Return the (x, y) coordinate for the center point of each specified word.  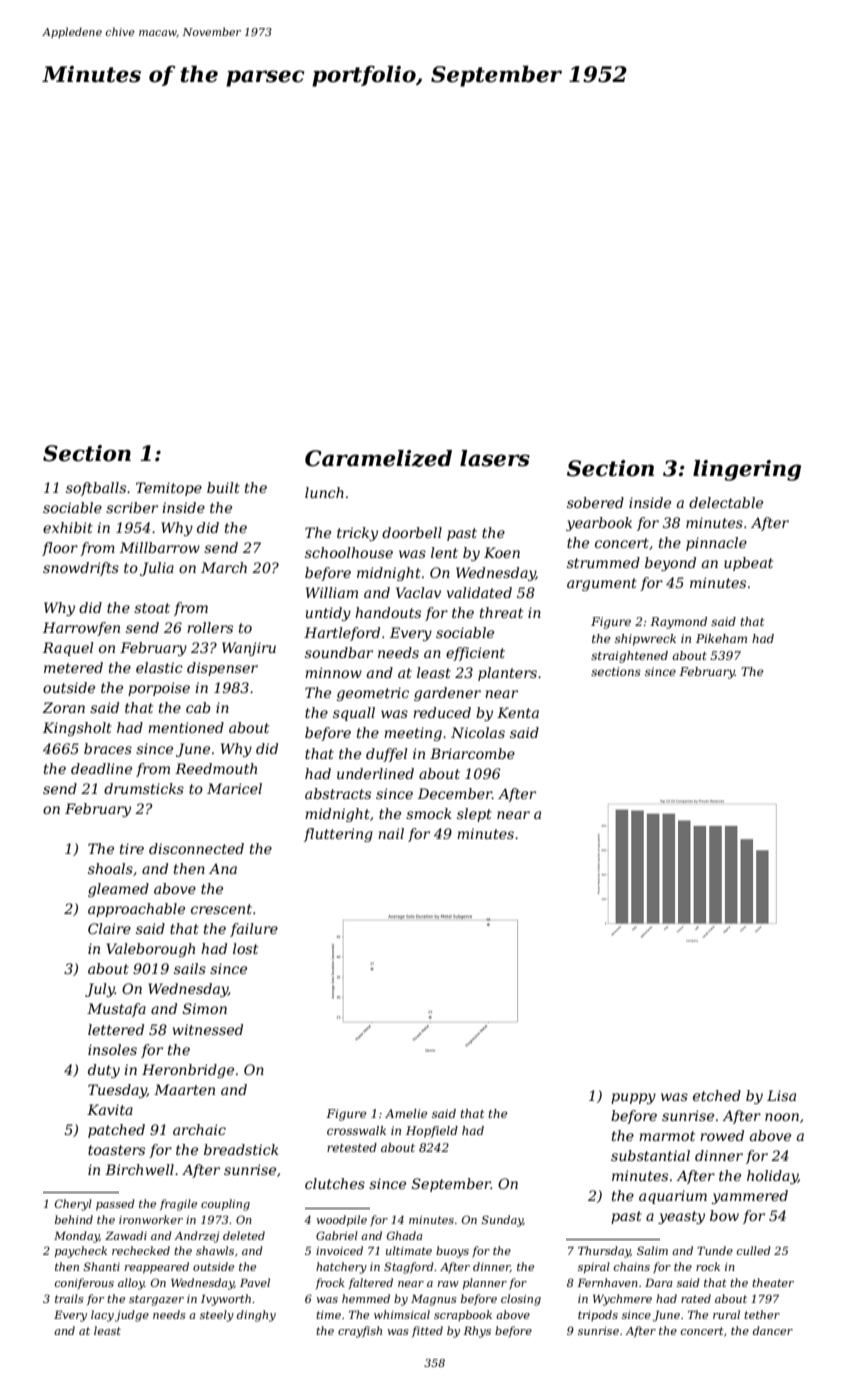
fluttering (338, 835)
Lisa (781, 1095)
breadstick (241, 1149)
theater (773, 1282)
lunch (324, 492)
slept (474, 815)
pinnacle (716, 544)
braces (108, 748)
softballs (96, 489)
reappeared (157, 1268)
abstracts (338, 793)
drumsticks (144, 788)
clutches (335, 1183)
